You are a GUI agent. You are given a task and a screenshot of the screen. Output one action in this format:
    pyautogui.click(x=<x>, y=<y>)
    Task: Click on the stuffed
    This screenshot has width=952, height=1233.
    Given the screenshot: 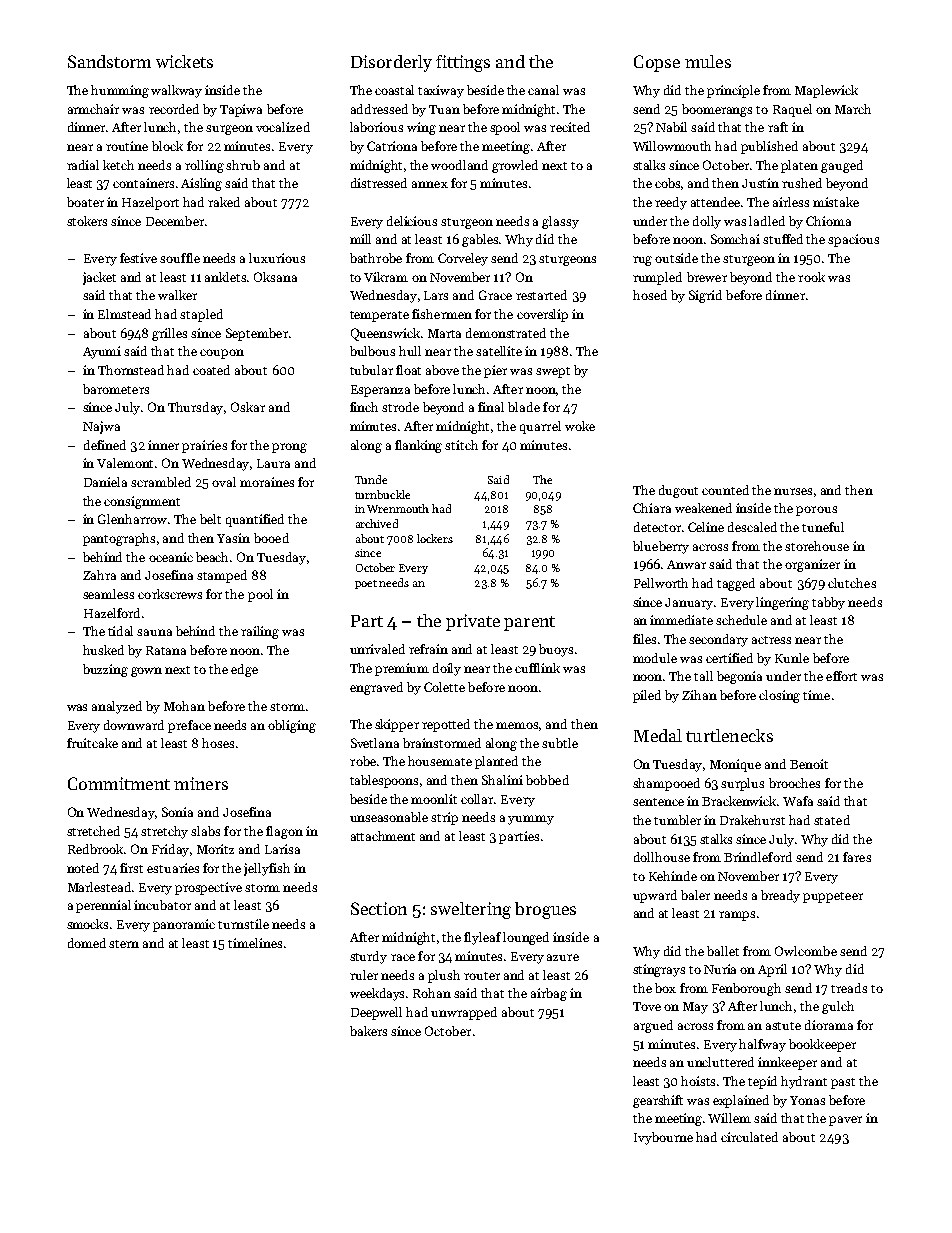 What is the action you would take?
    pyautogui.click(x=783, y=239)
